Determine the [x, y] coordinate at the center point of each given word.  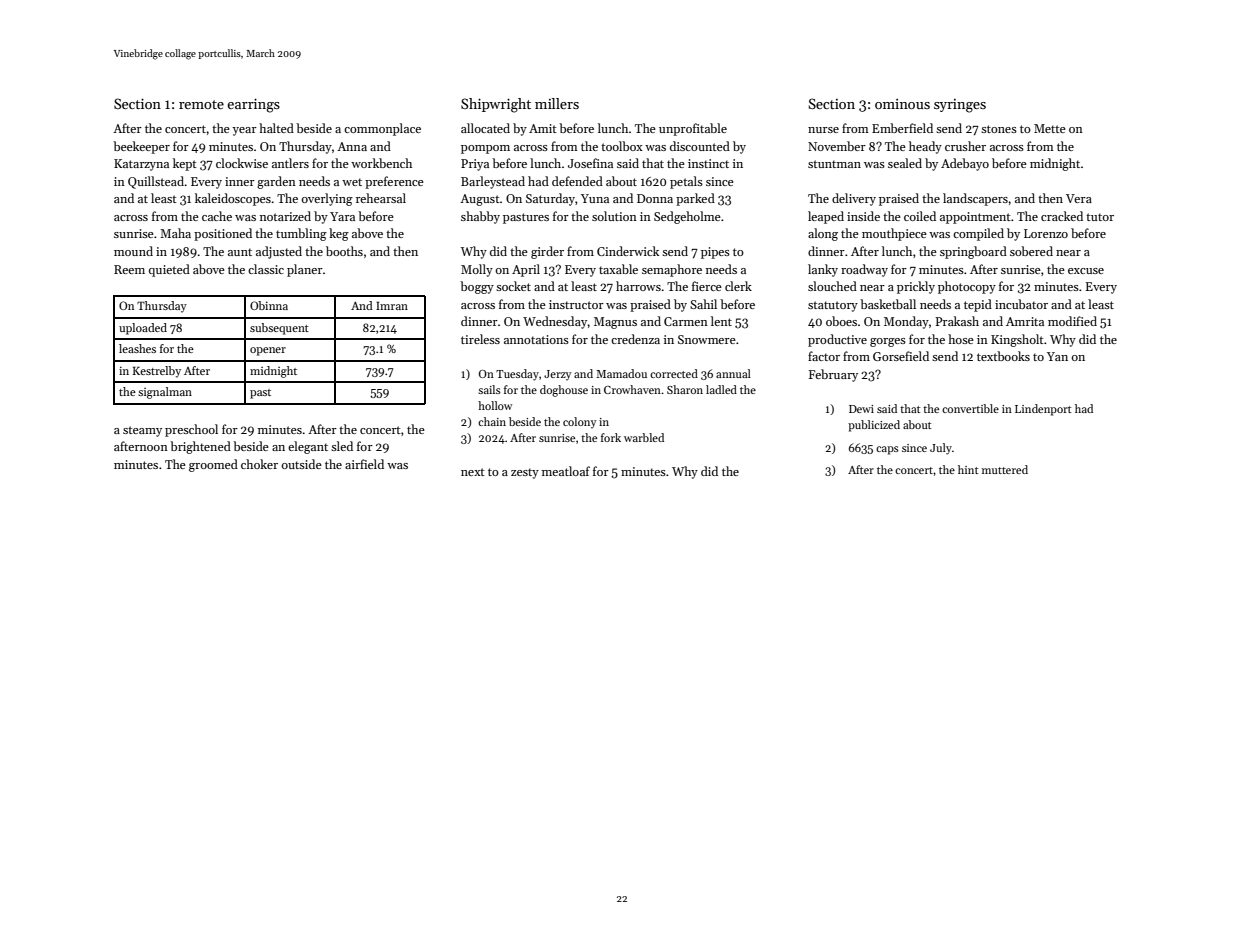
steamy [142, 431]
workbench [381, 163]
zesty [525, 473]
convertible [970, 408]
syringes [960, 106]
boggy [477, 287]
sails [489, 389]
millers [557, 103]
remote [201, 104]
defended [577, 181]
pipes [715, 253]
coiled [920, 216]
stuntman [834, 164]
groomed [213, 465]
